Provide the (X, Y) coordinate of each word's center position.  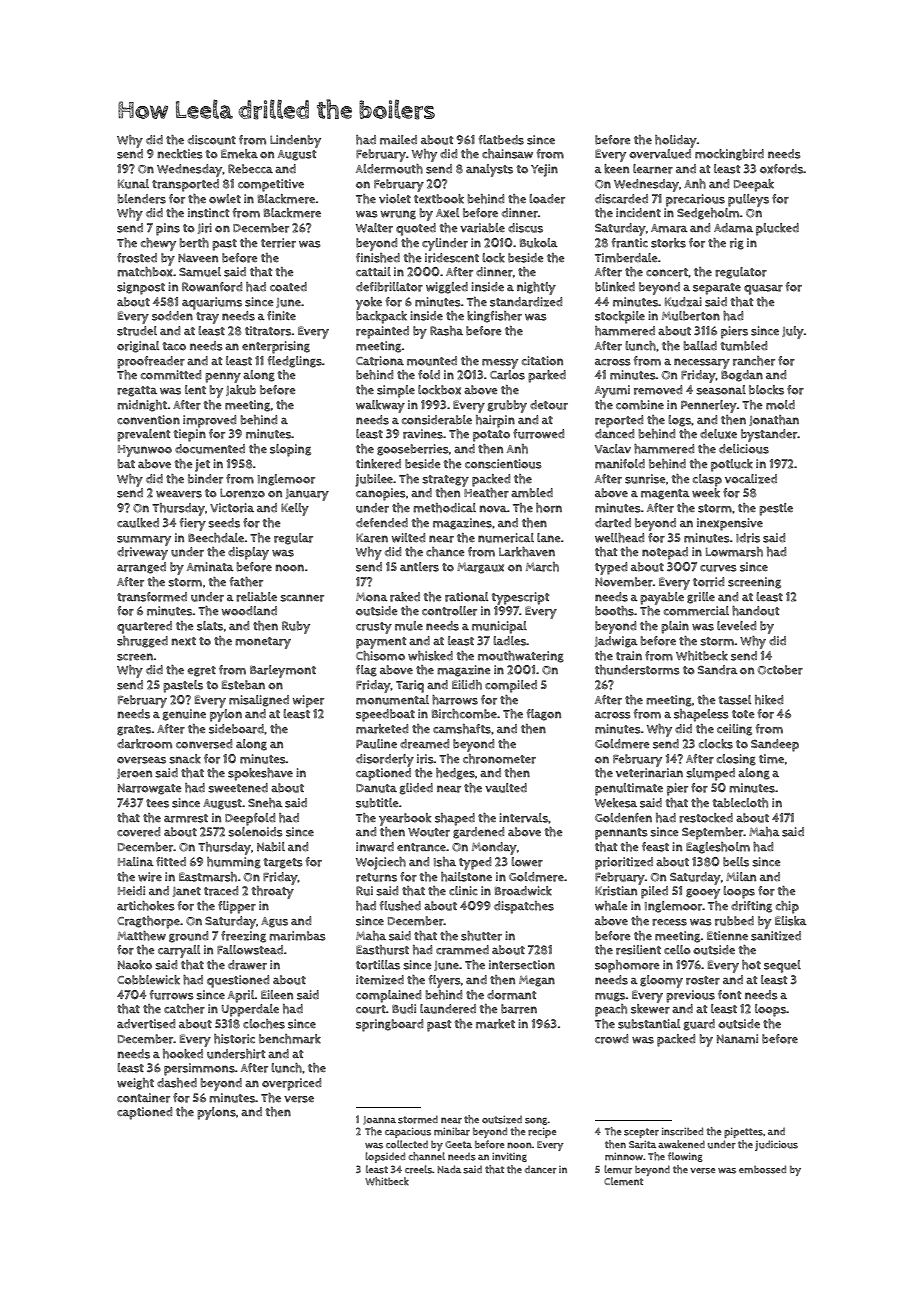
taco (174, 346)
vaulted (506, 788)
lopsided (385, 1157)
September (713, 833)
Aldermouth (389, 169)
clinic (463, 890)
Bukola (539, 243)
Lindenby (295, 141)
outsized (502, 1119)
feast (655, 847)
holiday (676, 141)
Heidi (131, 890)
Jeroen (134, 774)
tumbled (743, 346)
